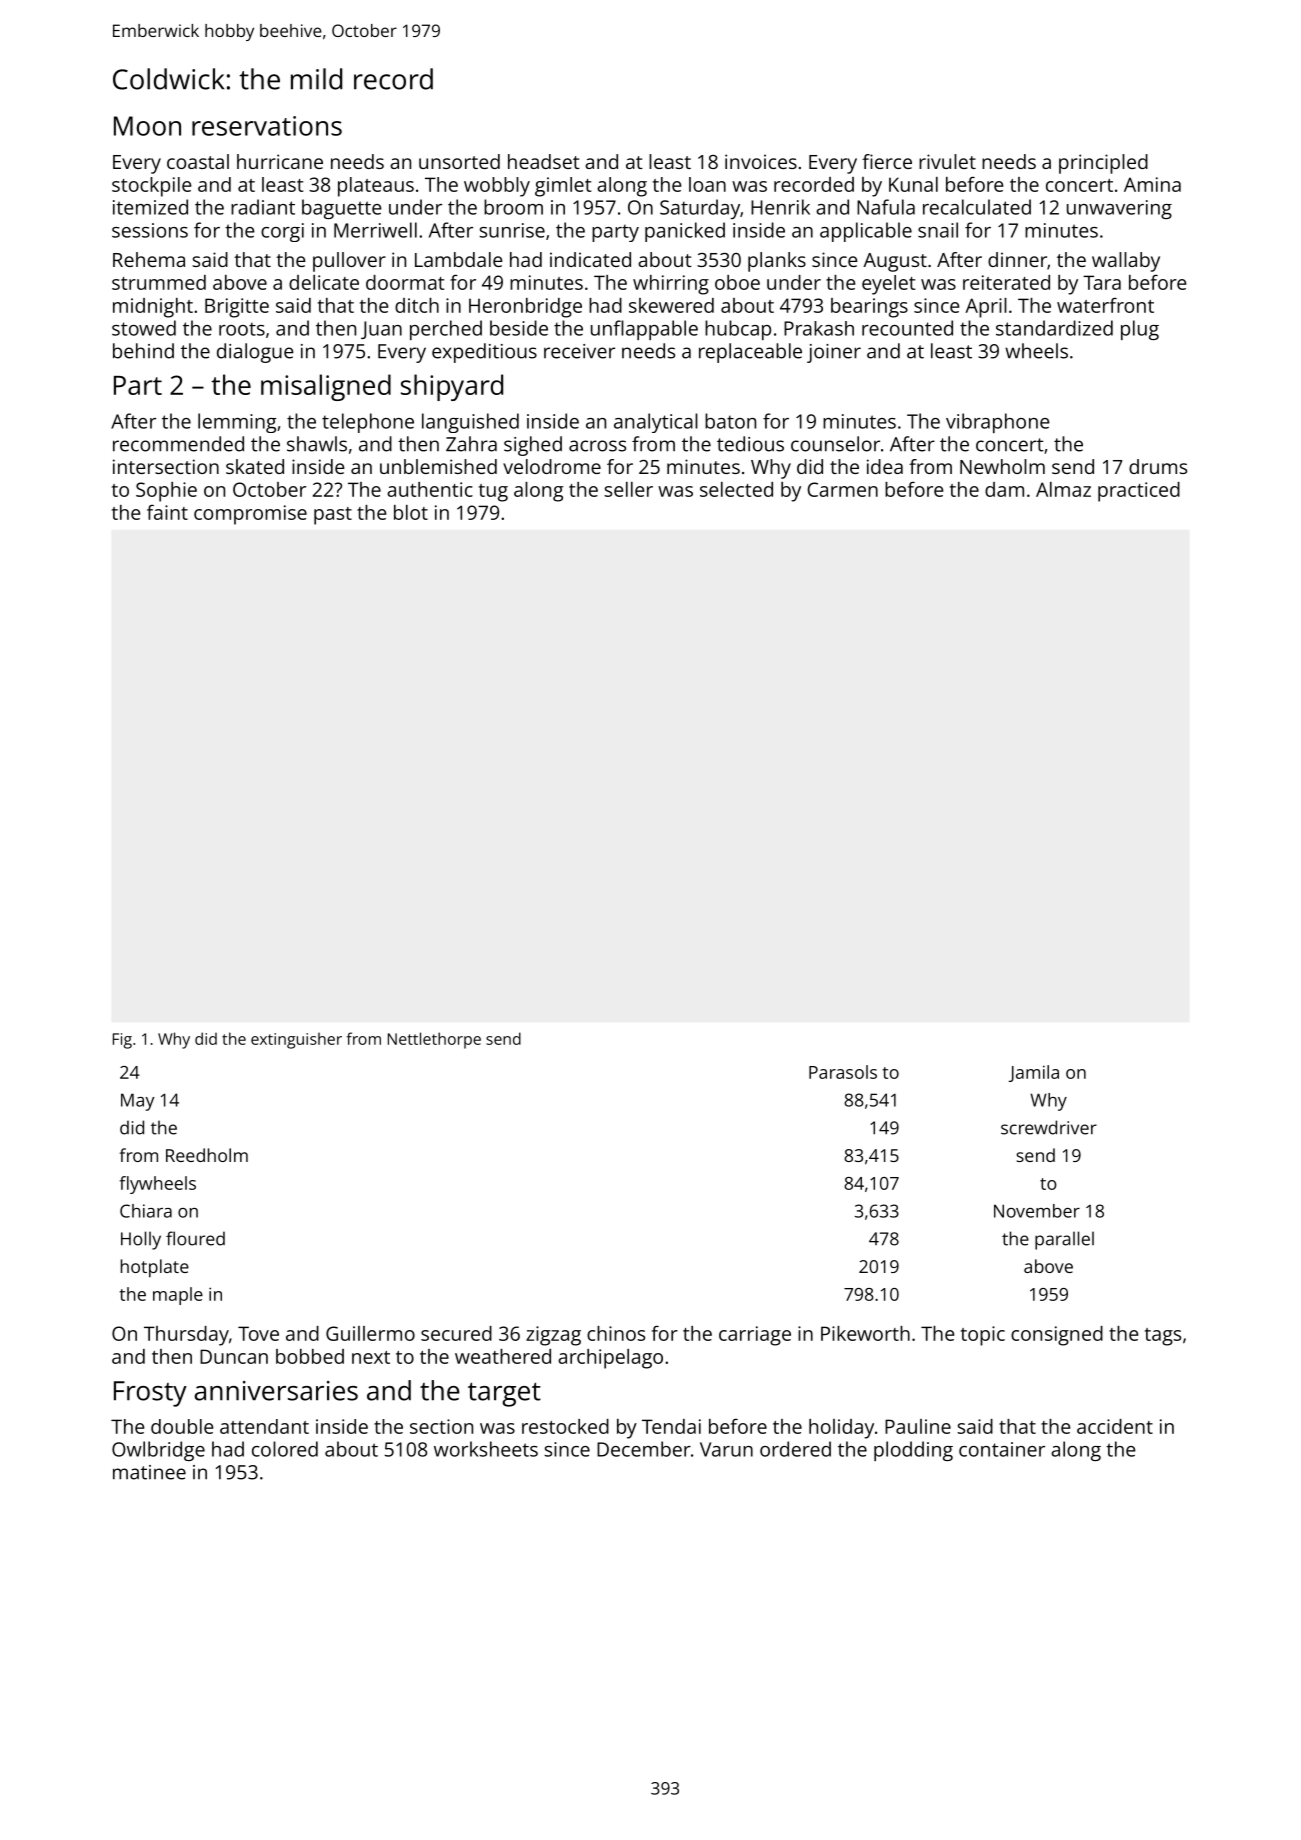  I want to click on sighed, so click(533, 446).
